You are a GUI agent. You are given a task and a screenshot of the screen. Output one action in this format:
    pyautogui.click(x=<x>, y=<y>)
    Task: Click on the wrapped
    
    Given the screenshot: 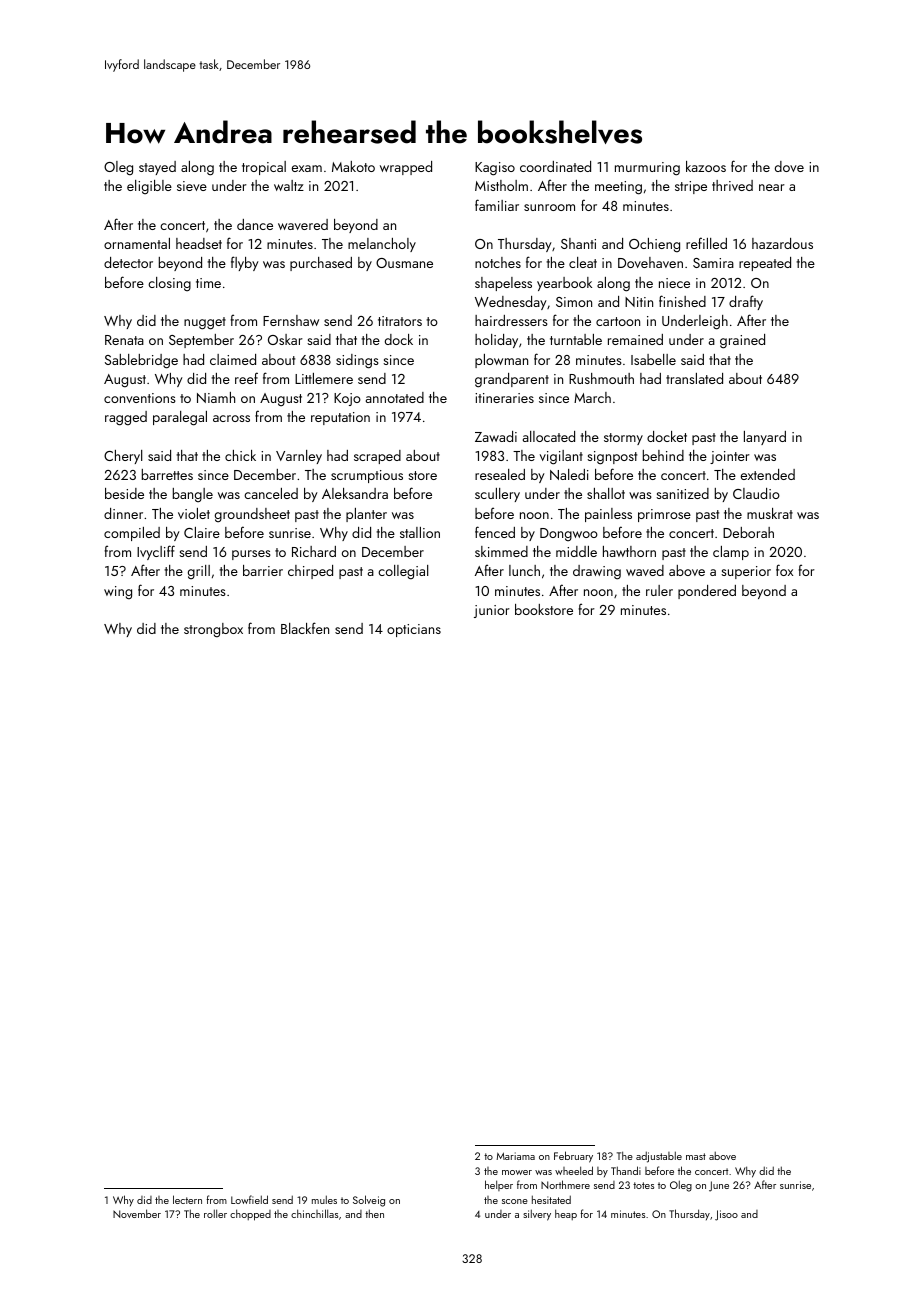 What is the action you would take?
    pyautogui.click(x=406, y=168)
